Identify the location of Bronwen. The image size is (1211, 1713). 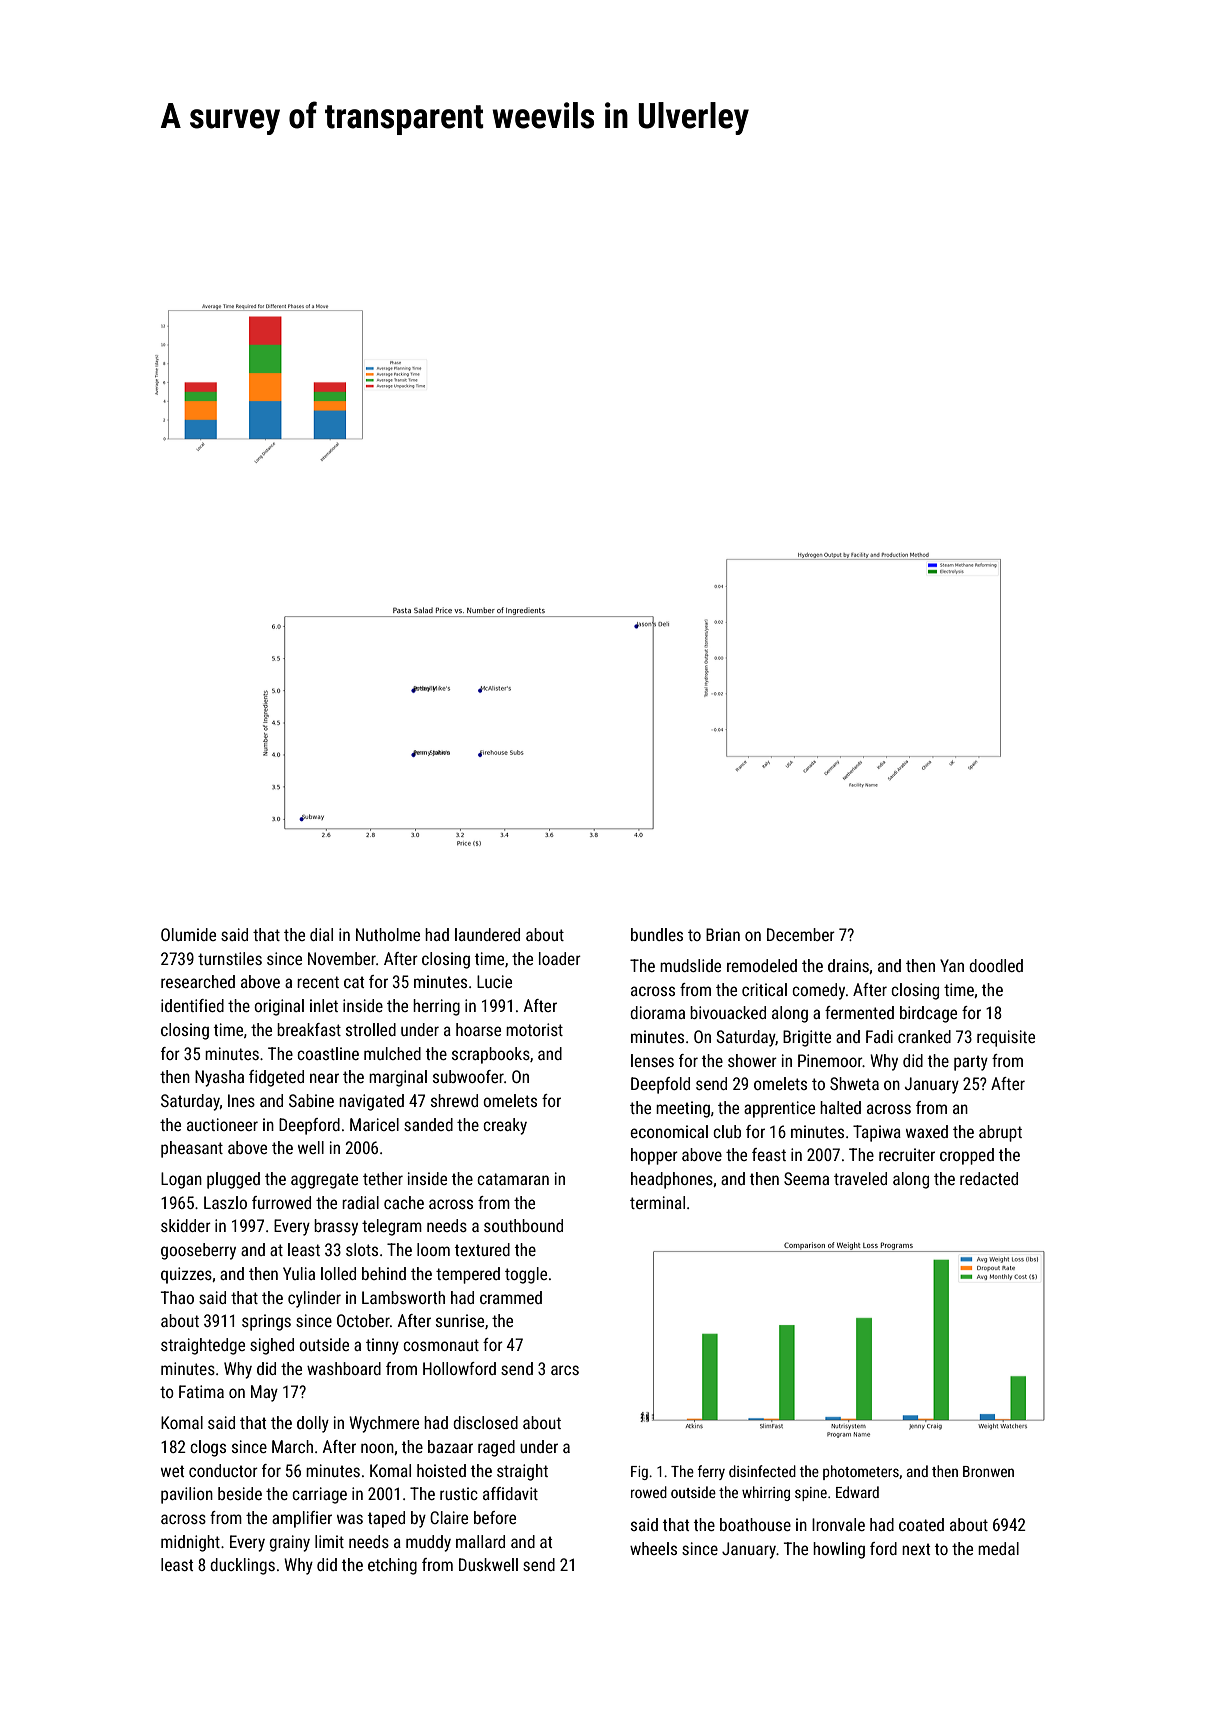
(988, 1471).
